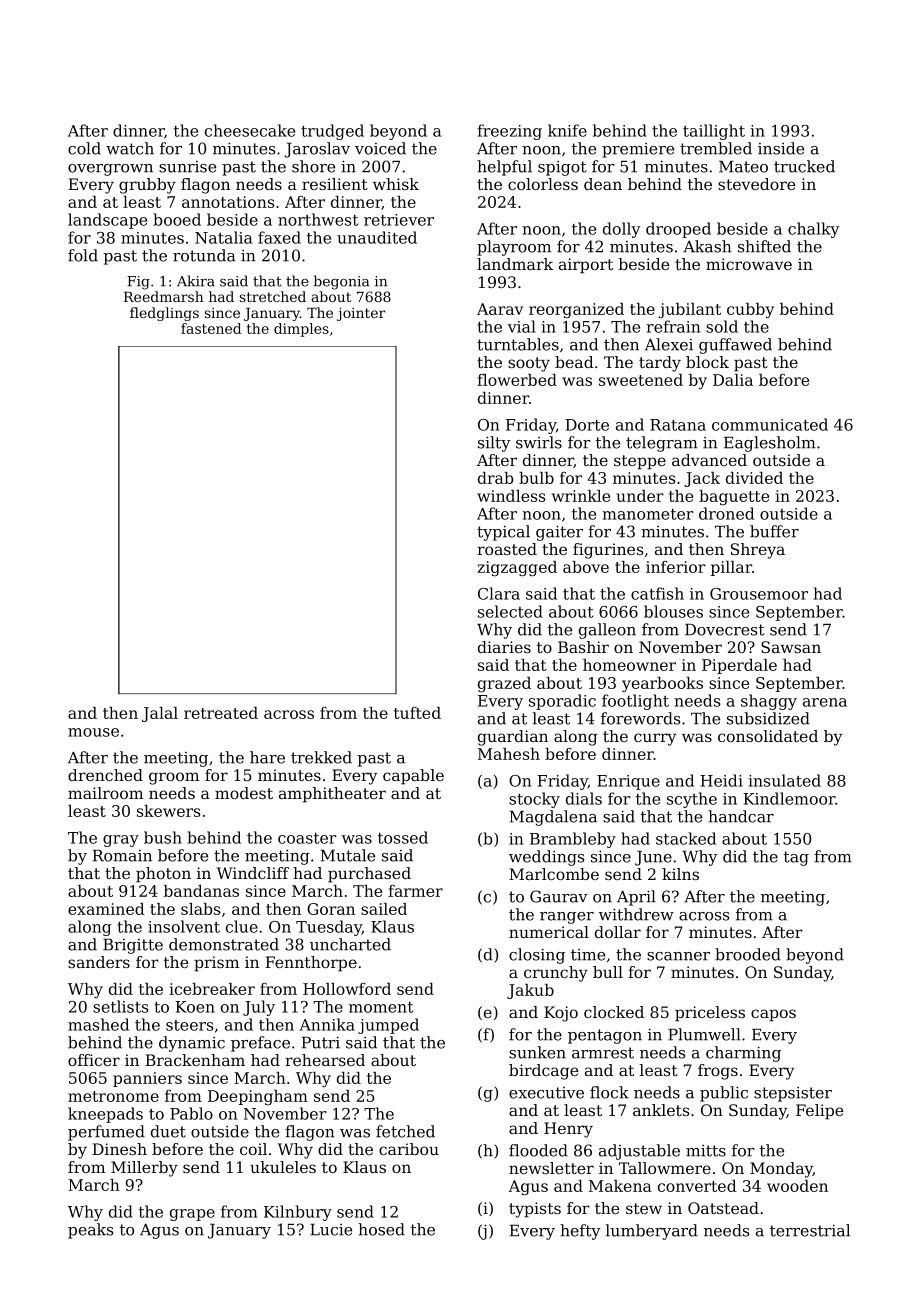  I want to click on tufted, so click(417, 713).
